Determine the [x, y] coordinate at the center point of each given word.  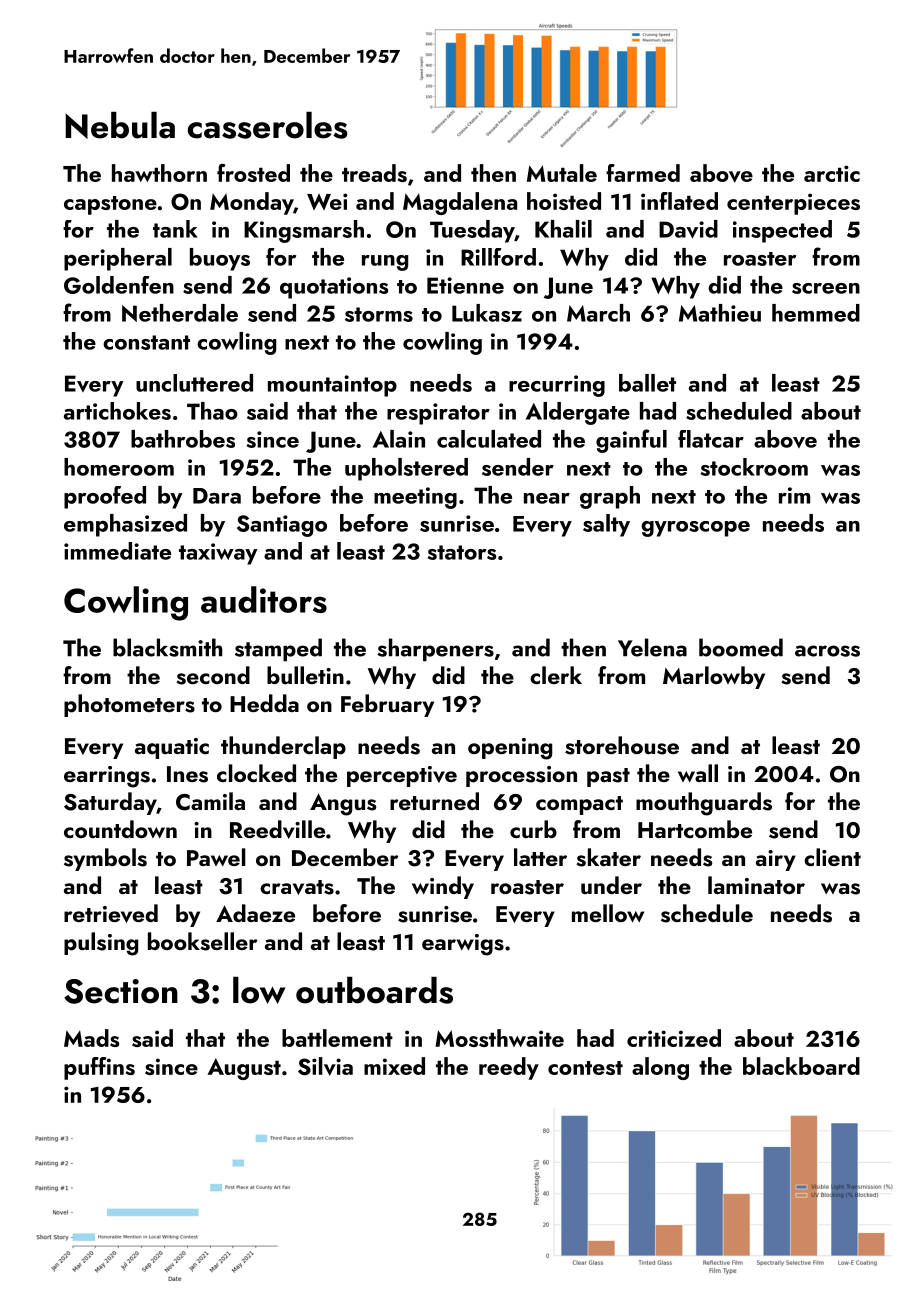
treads [374, 173]
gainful [631, 441]
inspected [782, 231]
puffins [99, 1068]
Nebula [120, 125]
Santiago [282, 526]
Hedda [264, 703]
